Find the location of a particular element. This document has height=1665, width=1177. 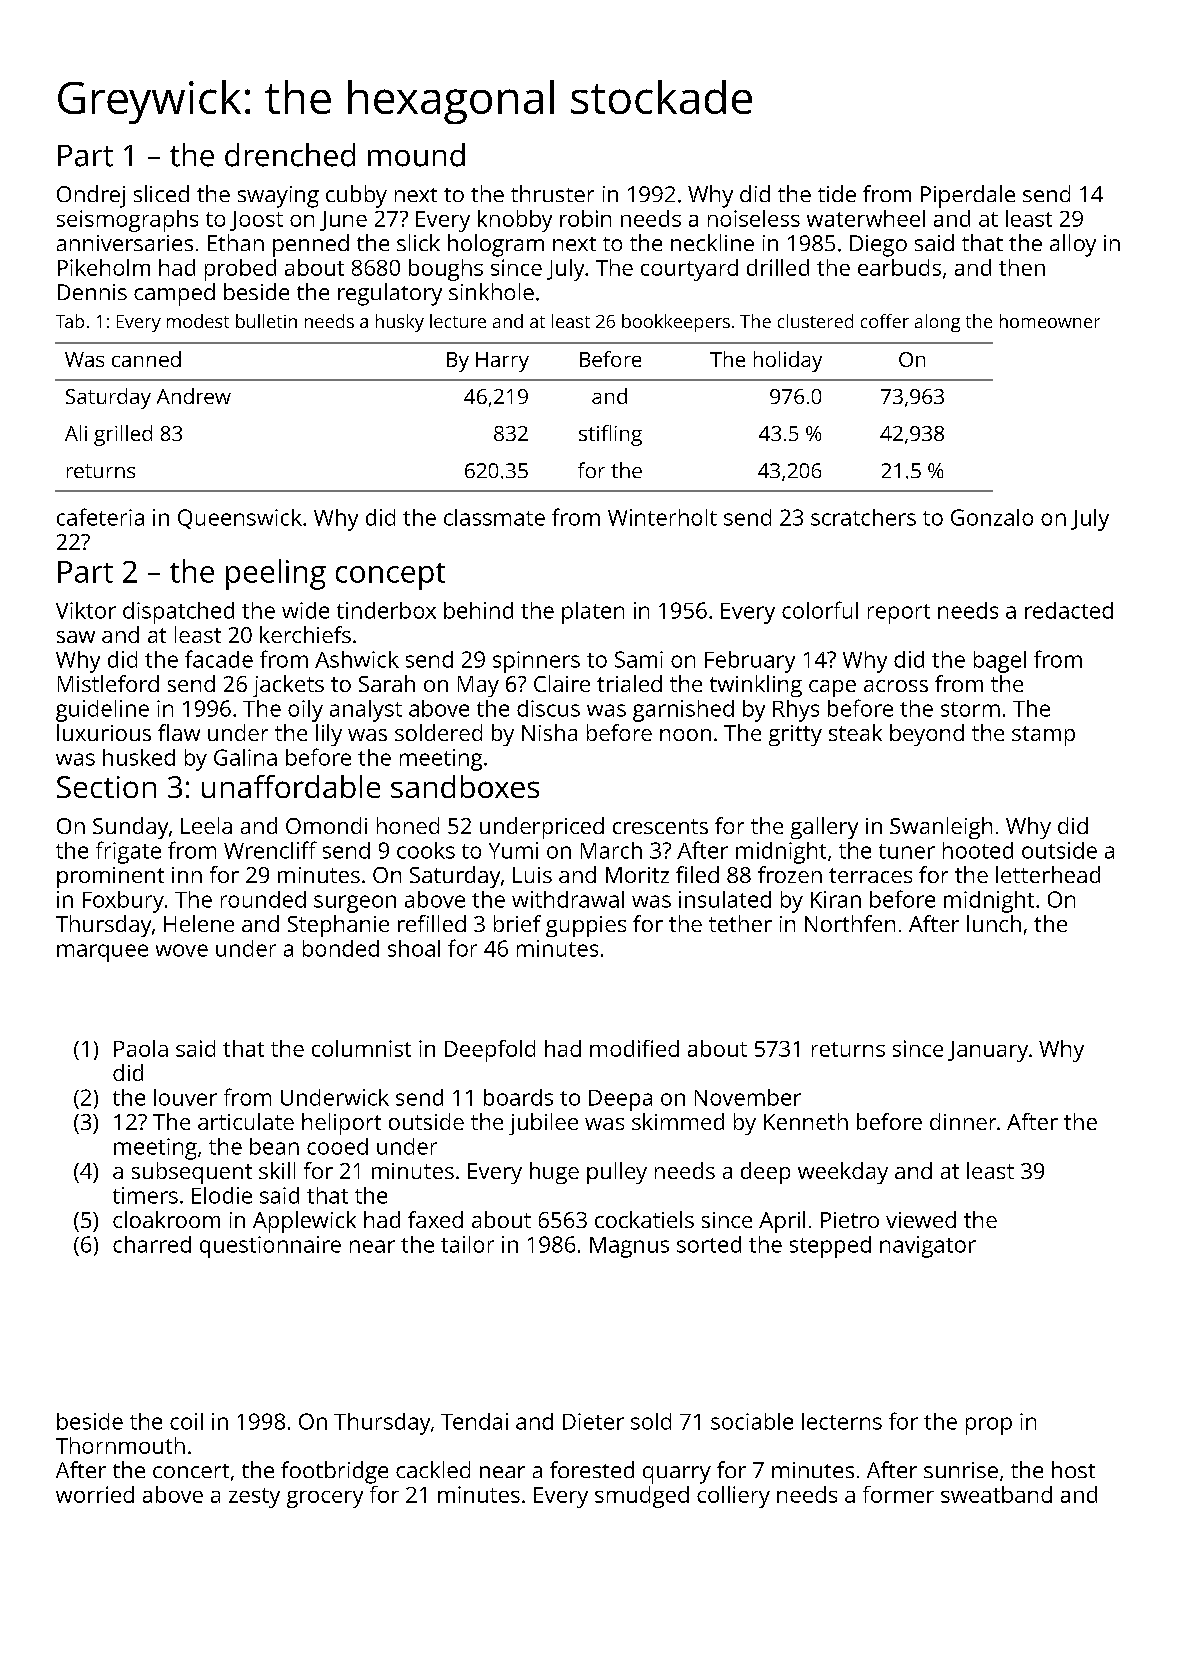

colorful is located at coordinates (820, 610).
